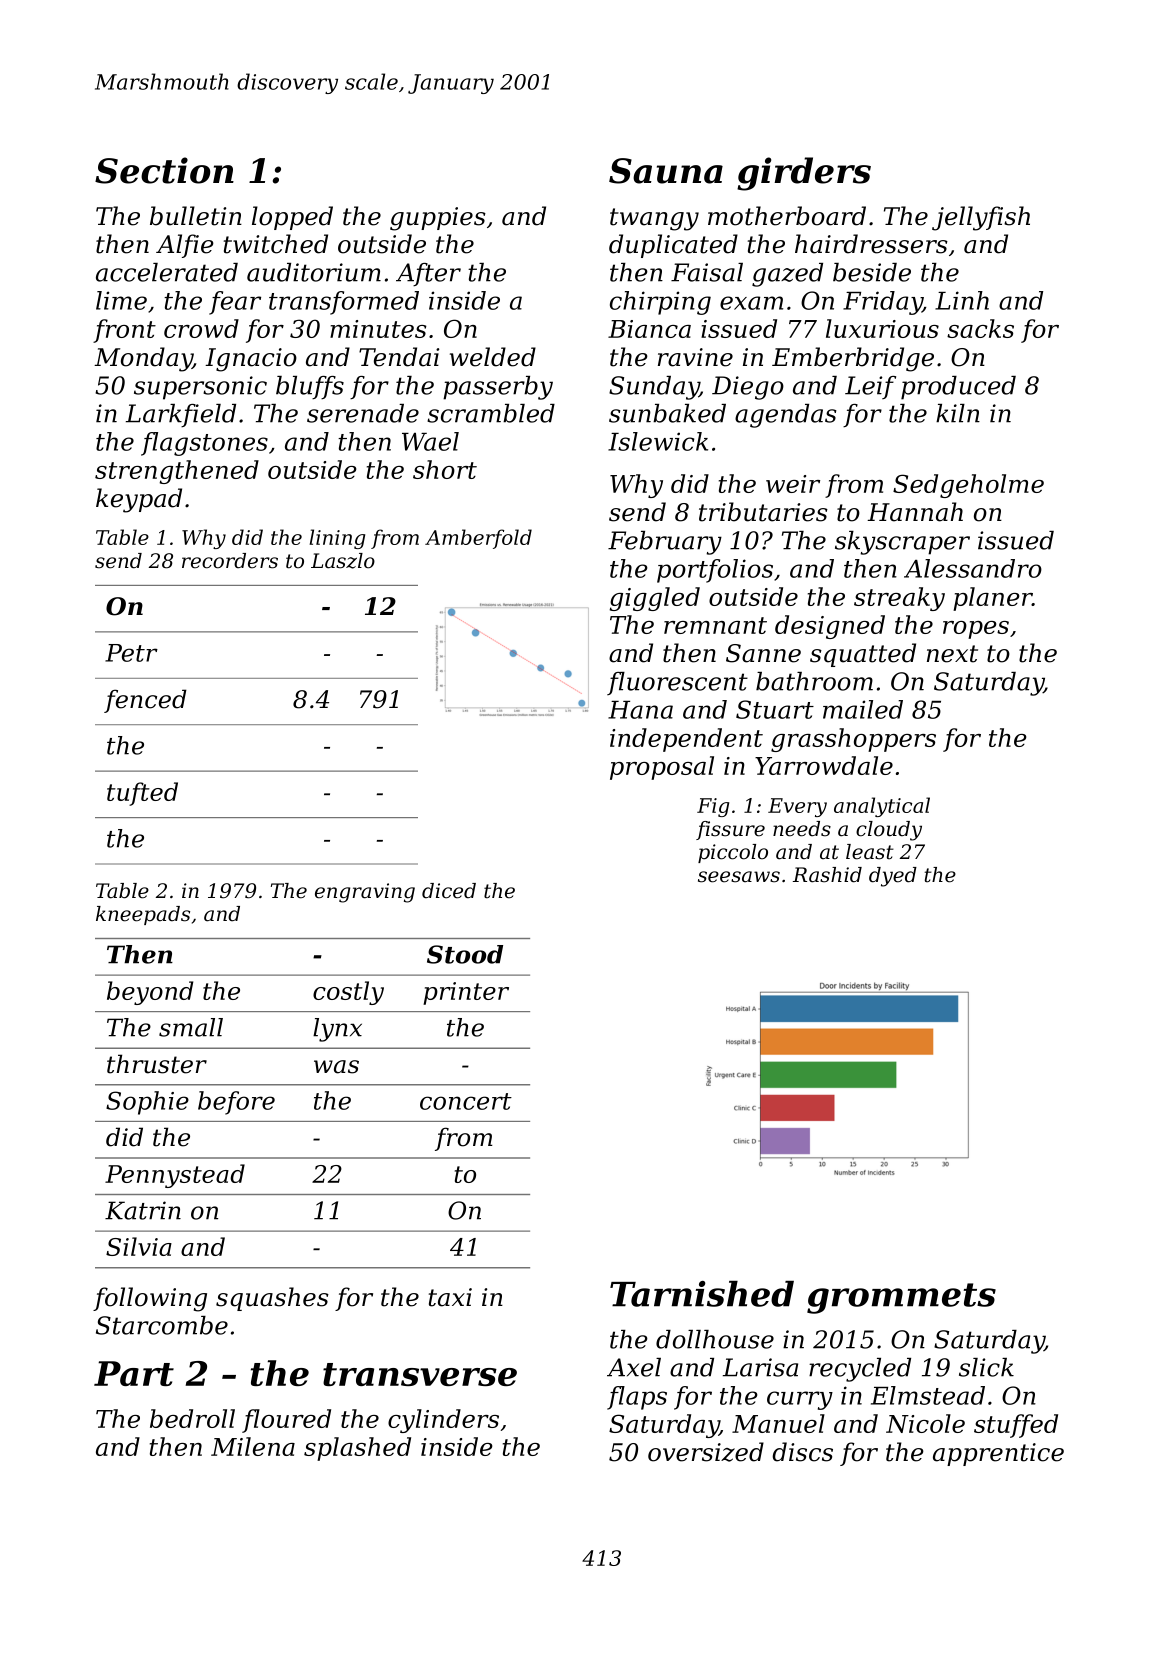  Describe the element at coordinates (343, 561) in the screenshot. I see `Laszlo` at that location.
